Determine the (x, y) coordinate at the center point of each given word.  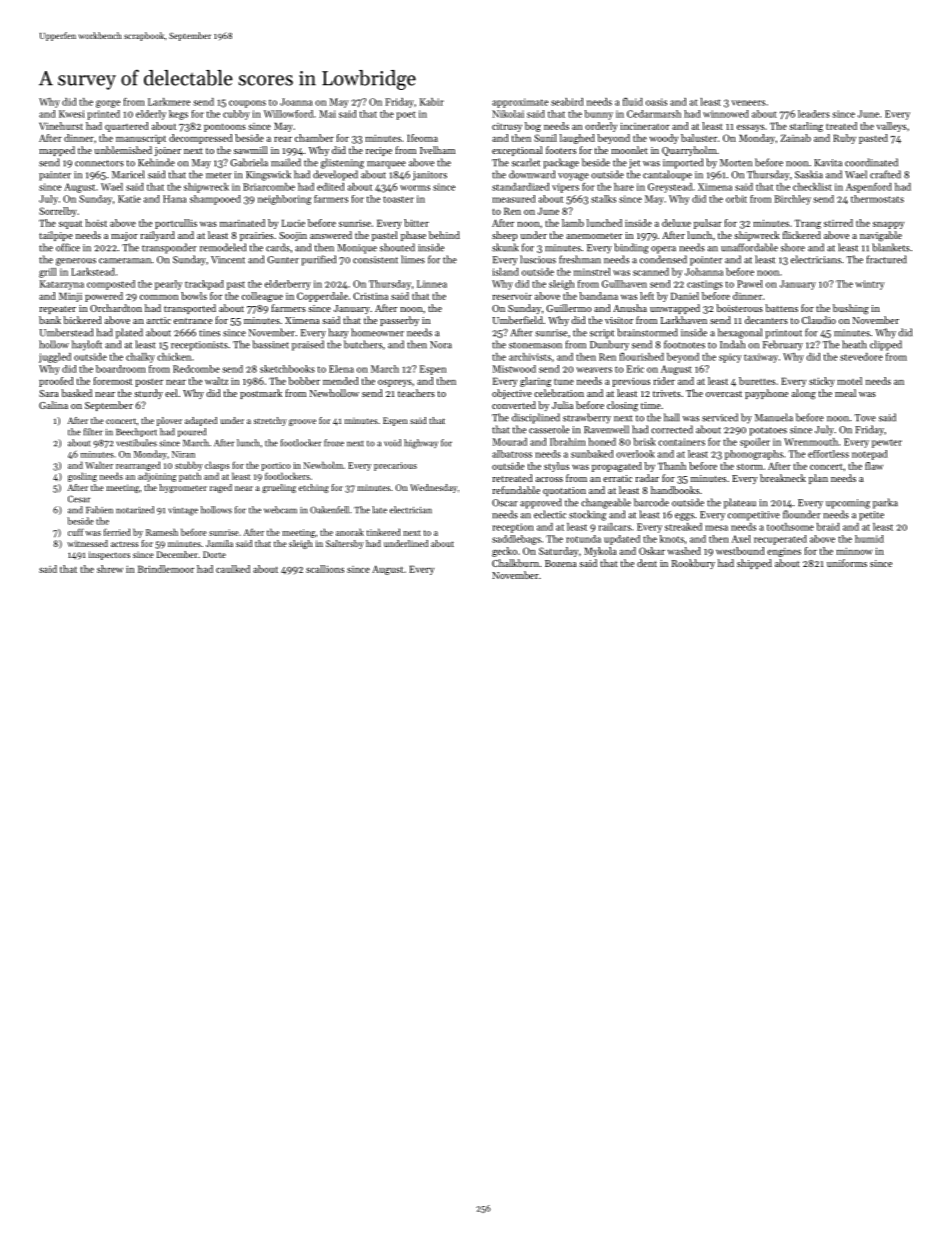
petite (871, 516)
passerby (399, 321)
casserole (549, 429)
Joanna (296, 102)
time (651, 405)
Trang (807, 224)
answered (331, 235)
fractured (886, 259)
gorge (108, 104)
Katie (129, 199)
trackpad (204, 285)
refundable (516, 490)
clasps (217, 466)
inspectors (109, 555)
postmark (261, 394)
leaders (814, 114)
